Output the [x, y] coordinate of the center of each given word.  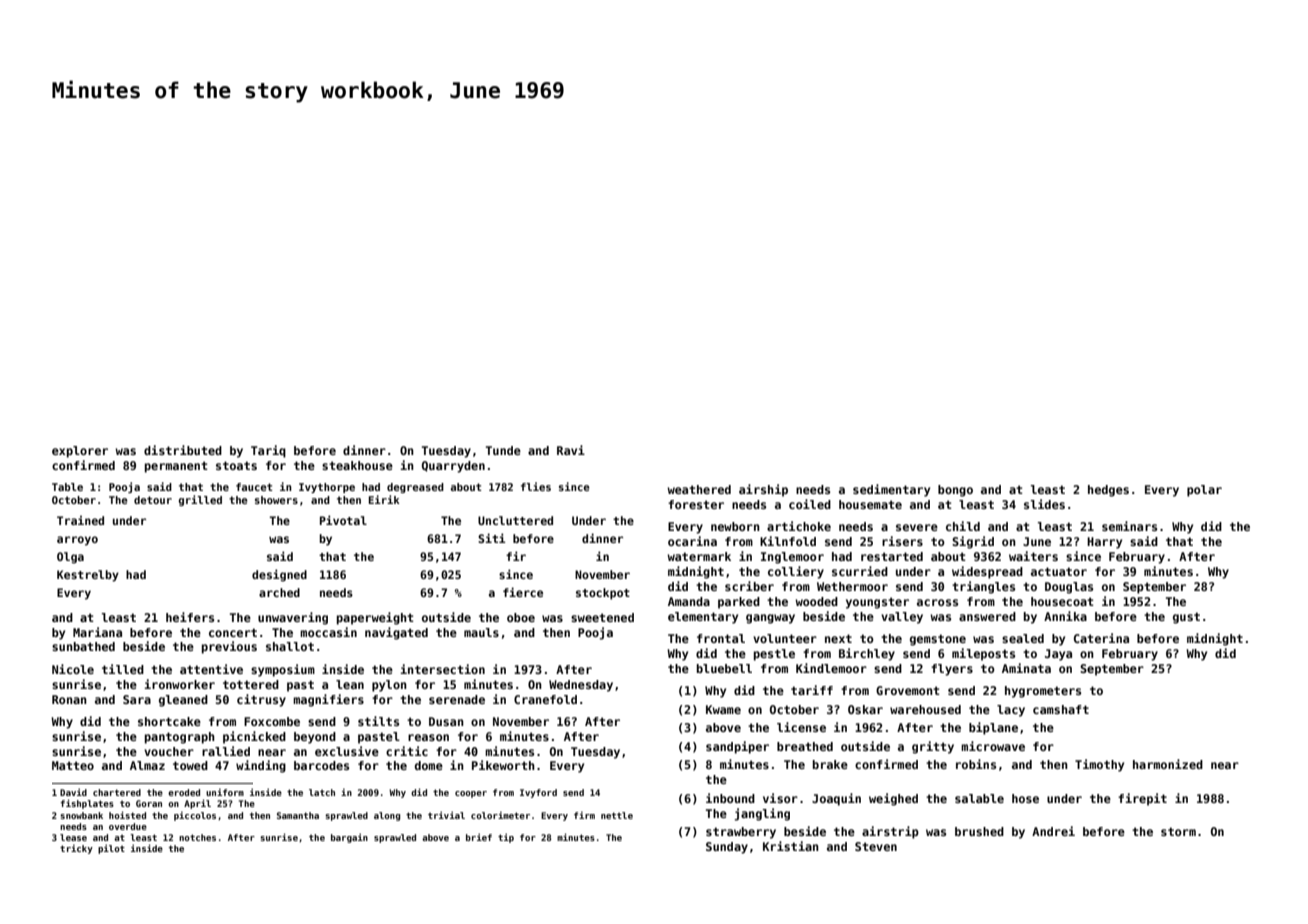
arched [279, 592]
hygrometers [1043, 692]
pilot [111, 849]
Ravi [571, 450]
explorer [80, 452]
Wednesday [581, 686]
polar [1204, 491]
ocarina [692, 541]
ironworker [179, 684]
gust [1186, 618]
